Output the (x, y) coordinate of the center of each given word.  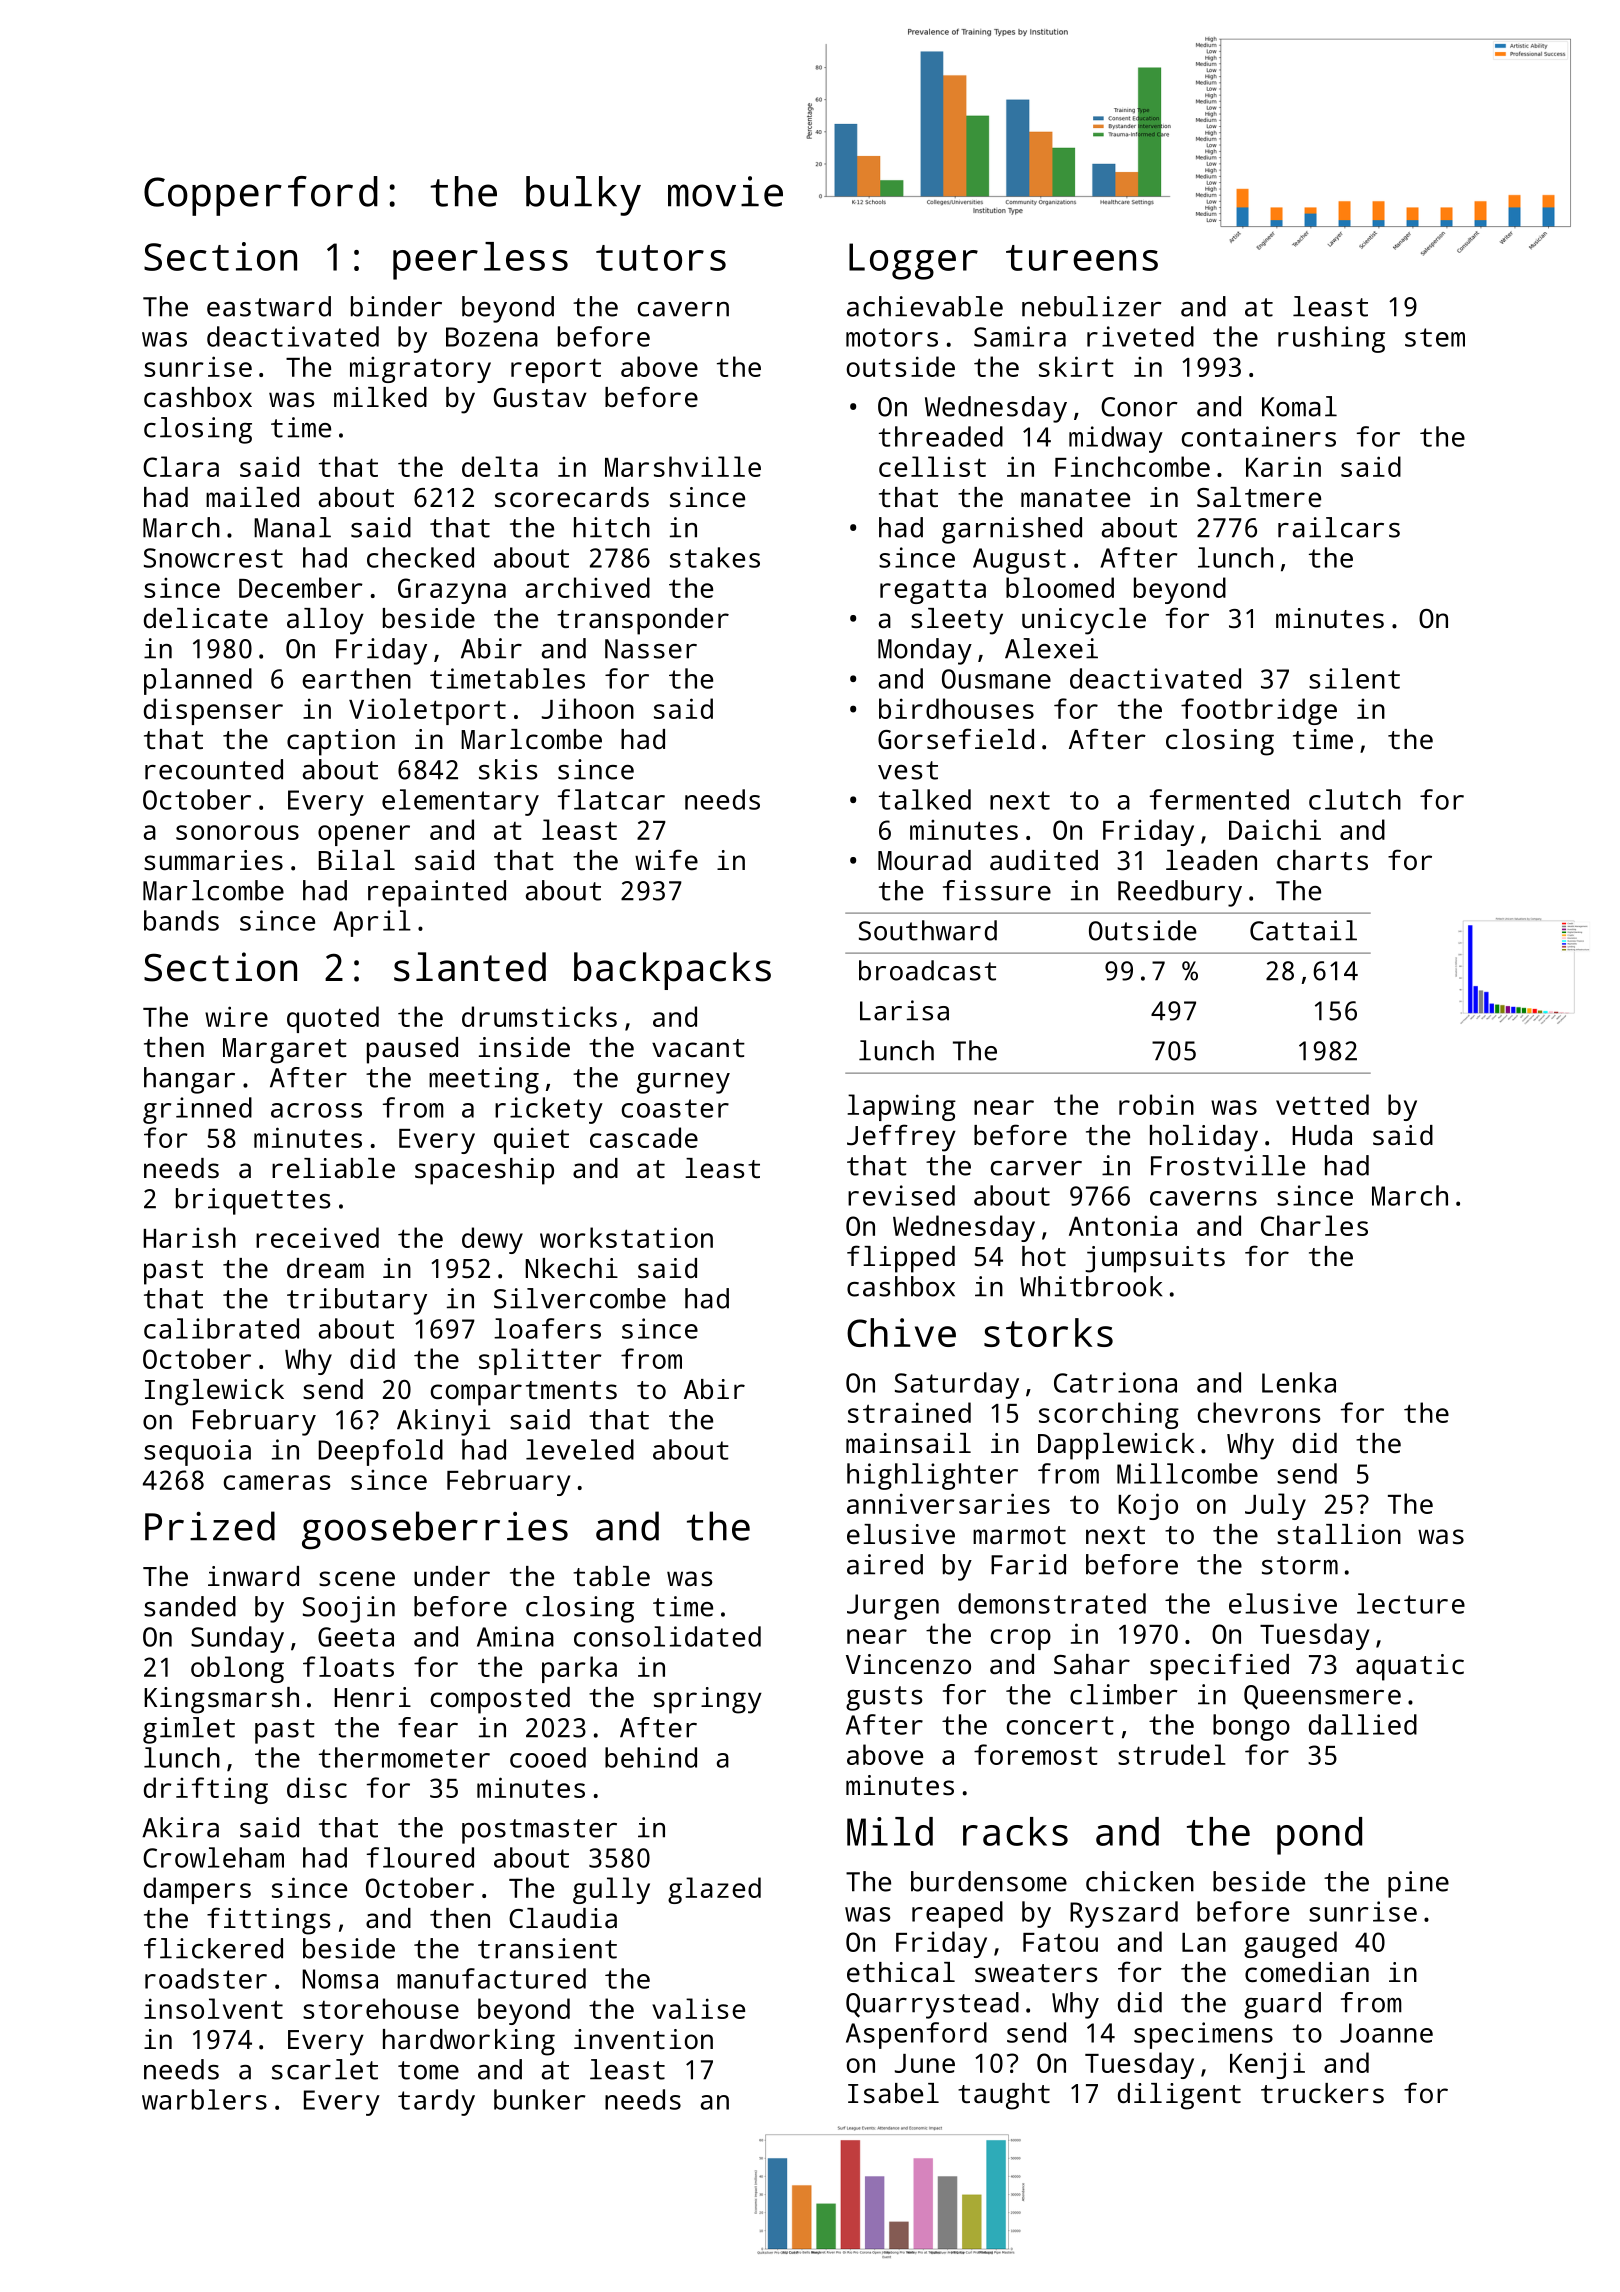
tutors (661, 258)
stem (1435, 337)
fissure (997, 890)
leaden (1211, 860)
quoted (333, 1019)
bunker (539, 2099)
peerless (480, 261)
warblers (204, 2099)
